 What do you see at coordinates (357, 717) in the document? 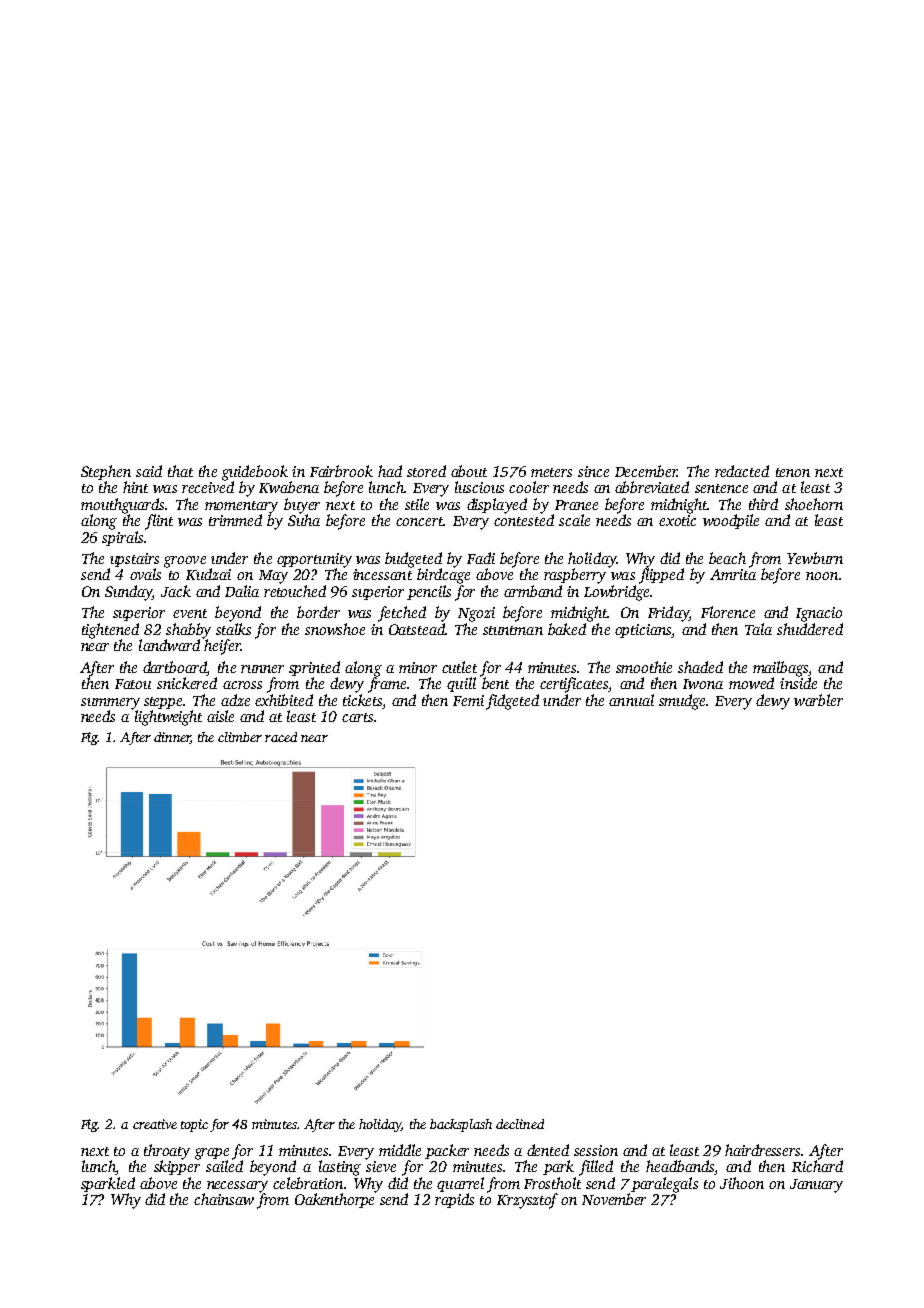
I see `carts` at bounding box center [357, 717].
